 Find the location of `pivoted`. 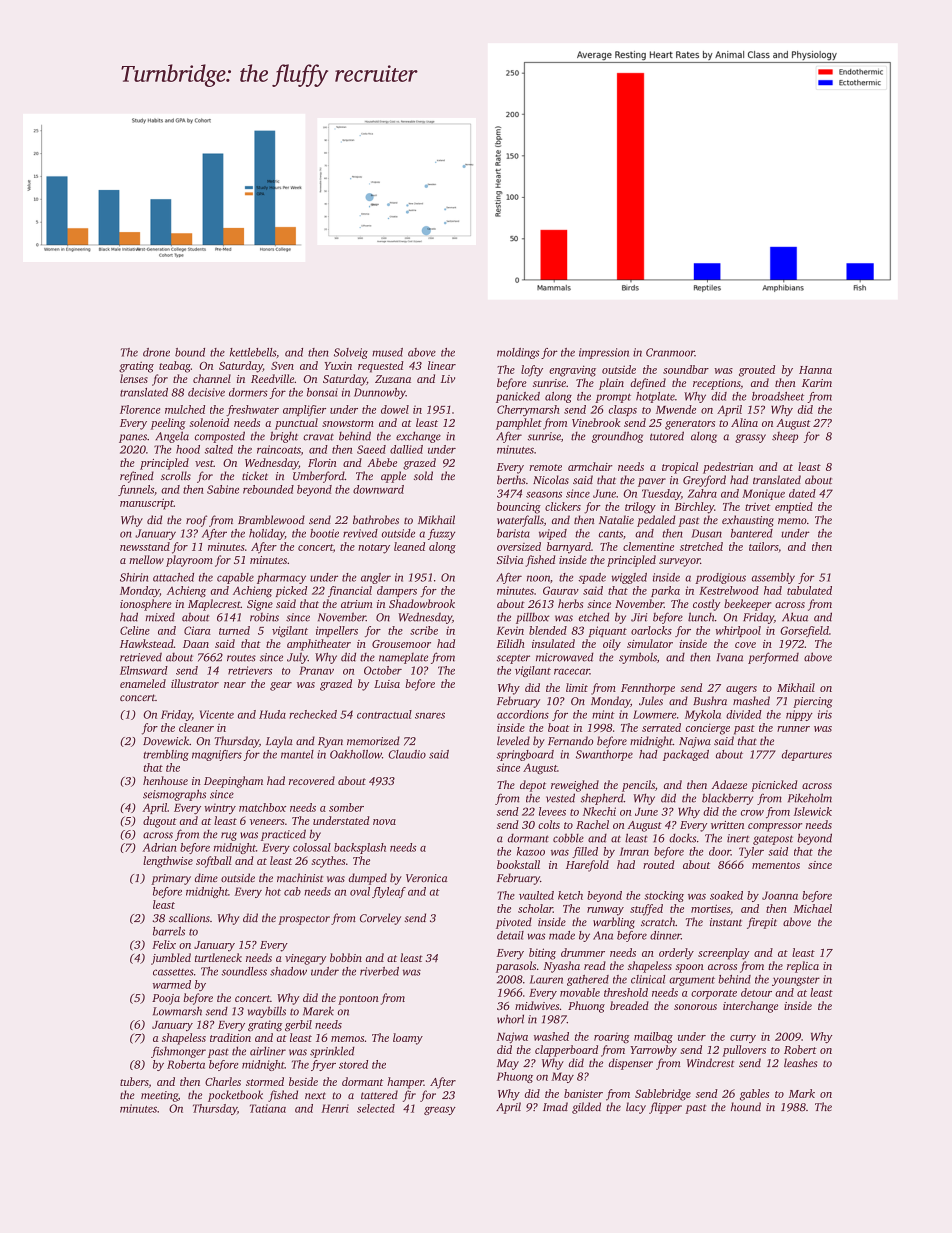

pivoted is located at coordinates (514, 923).
